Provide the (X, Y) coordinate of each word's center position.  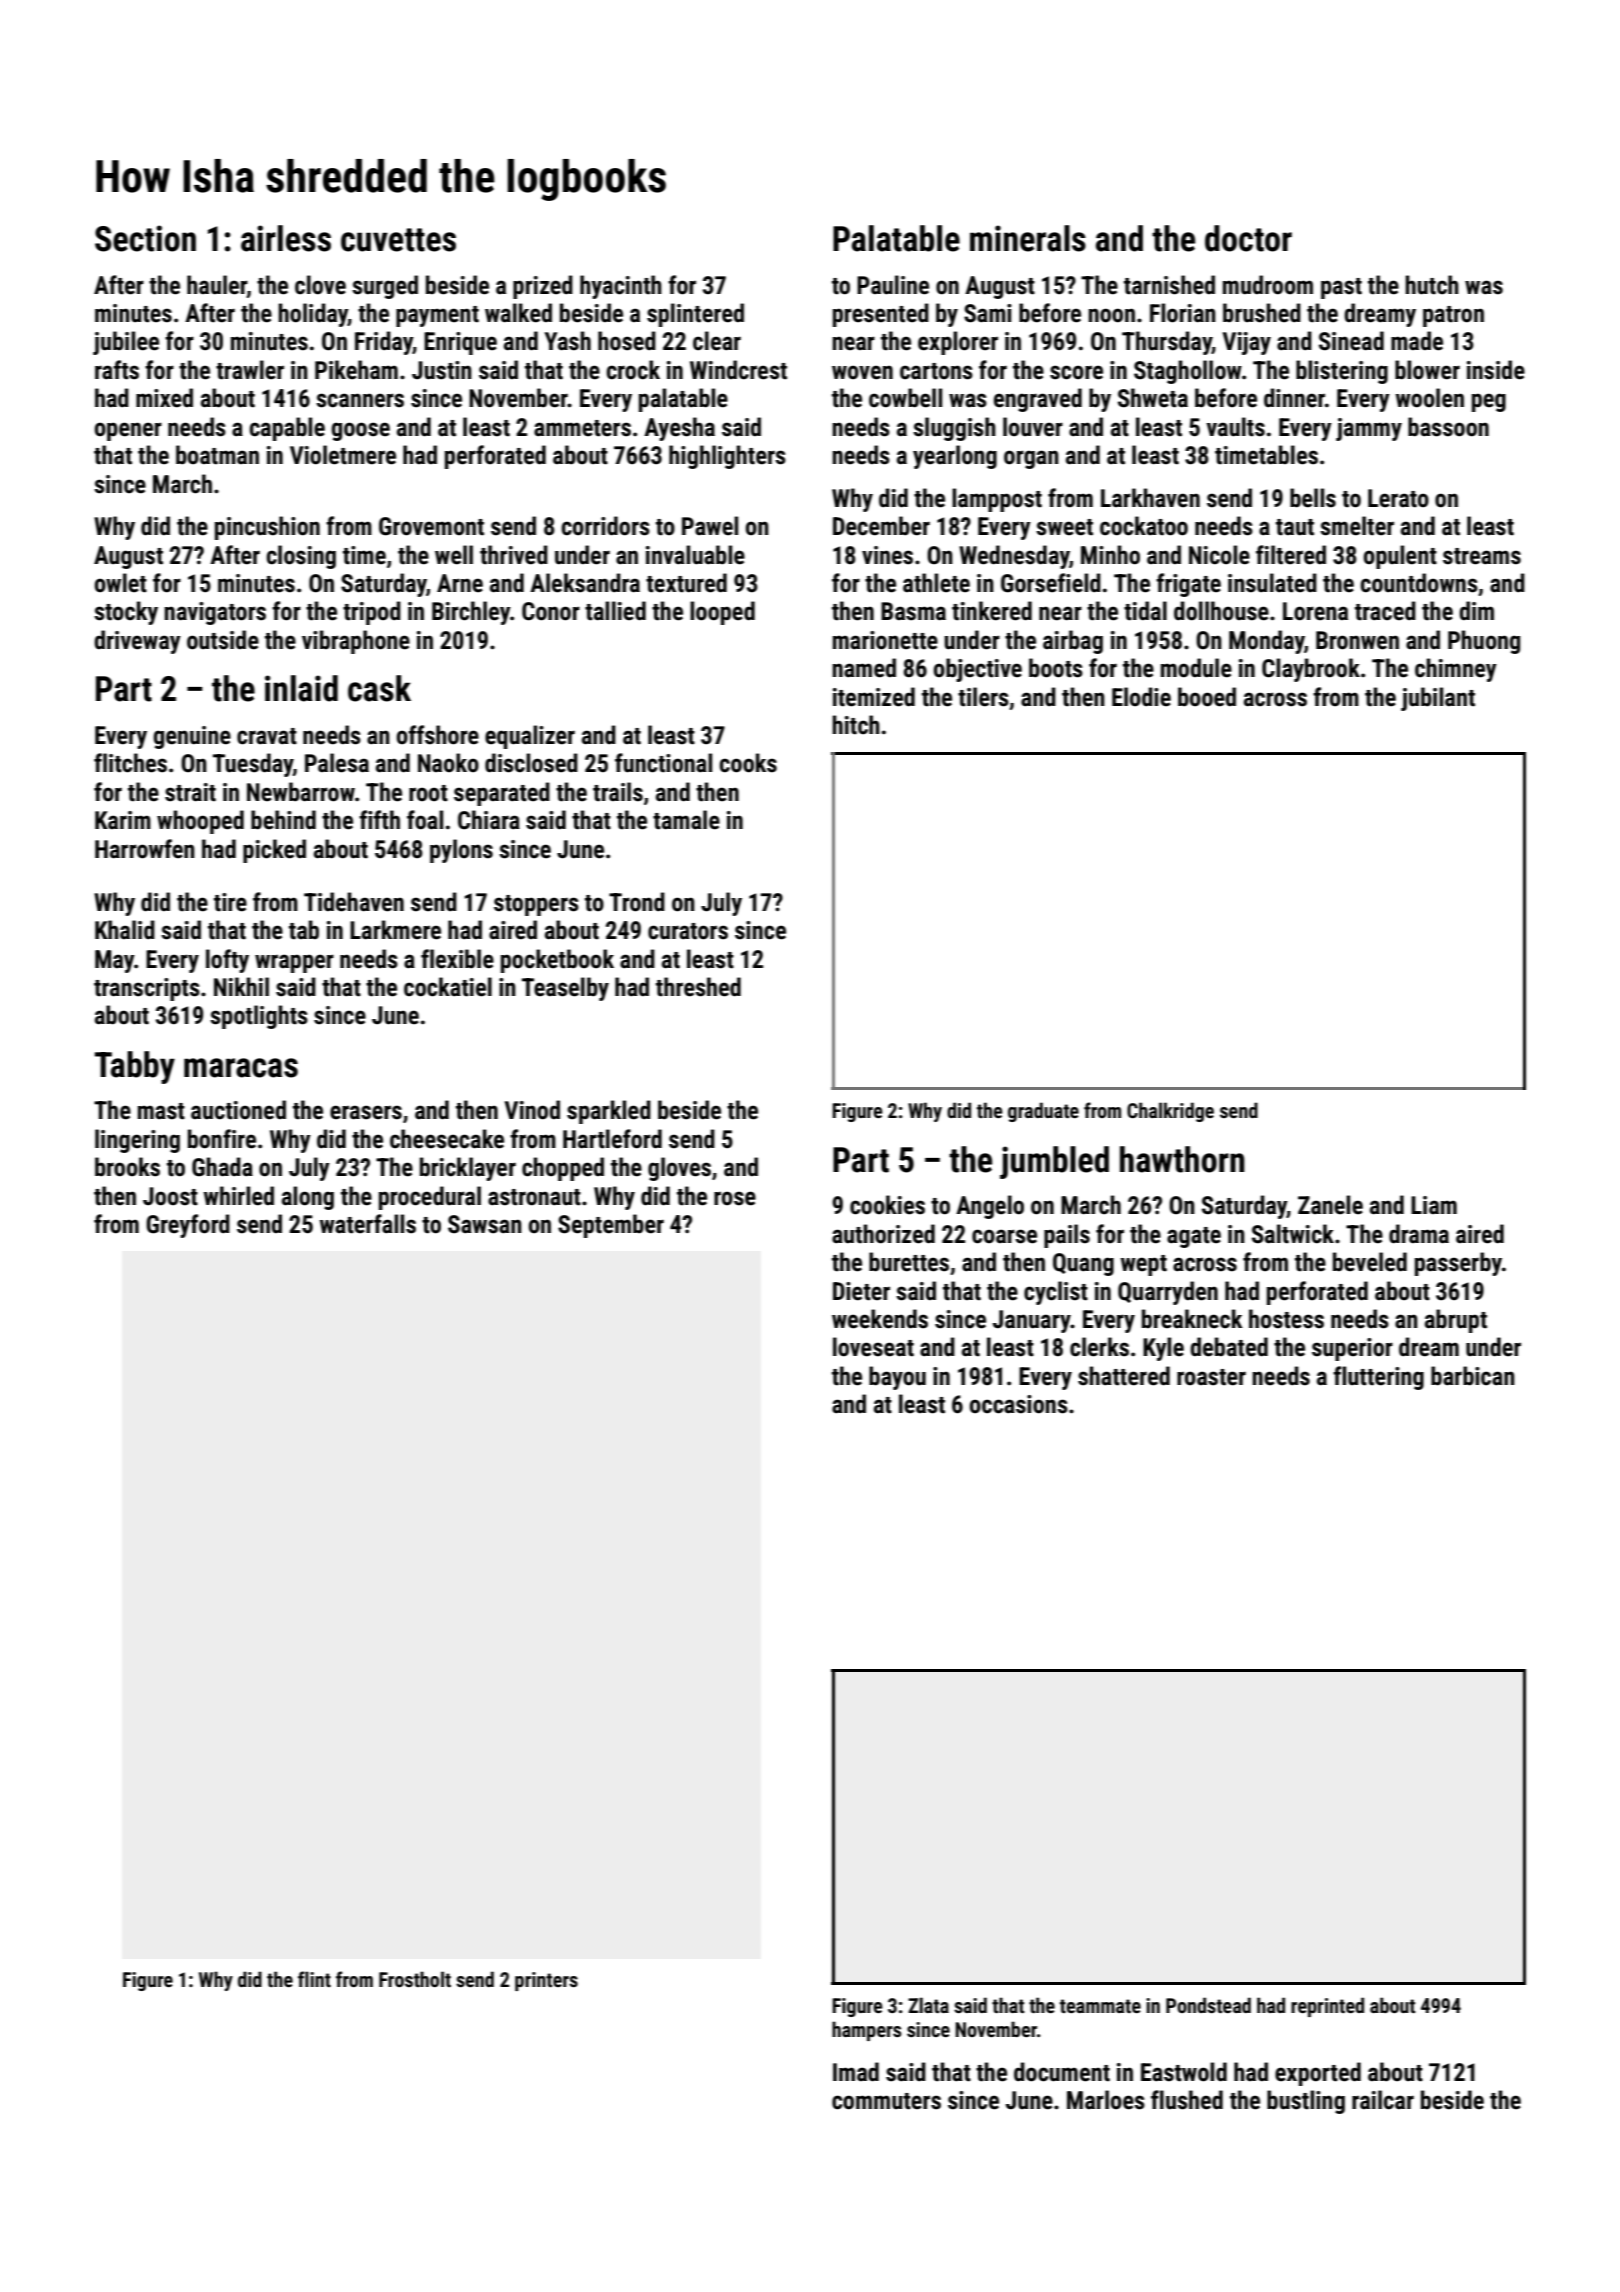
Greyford (188, 1226)
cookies (887, 1205)
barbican (1473, 1376)
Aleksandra (585, 583)
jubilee (126, 343)
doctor (1248, 238)
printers (546, 1981)
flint (314, 1979)
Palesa (337, 763)
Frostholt (415, 1979)
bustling (1306, 2102)
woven (862, 372)
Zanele (1330, 1205)
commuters (886, 2101)
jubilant (1438, 699)
